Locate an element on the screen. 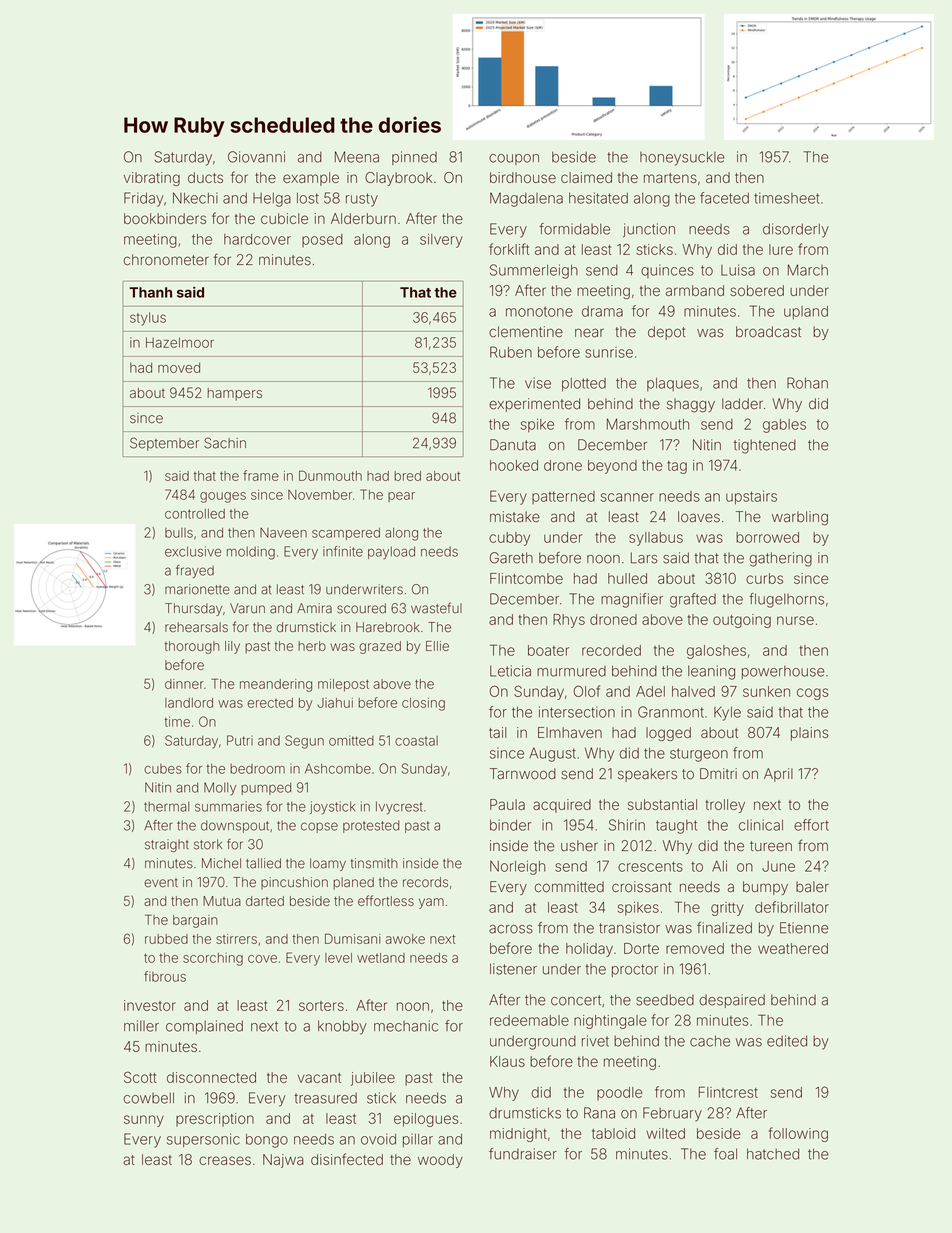 The width and height of the screenshot is (952, 1233). boater is located at coordinates (548, 650).
